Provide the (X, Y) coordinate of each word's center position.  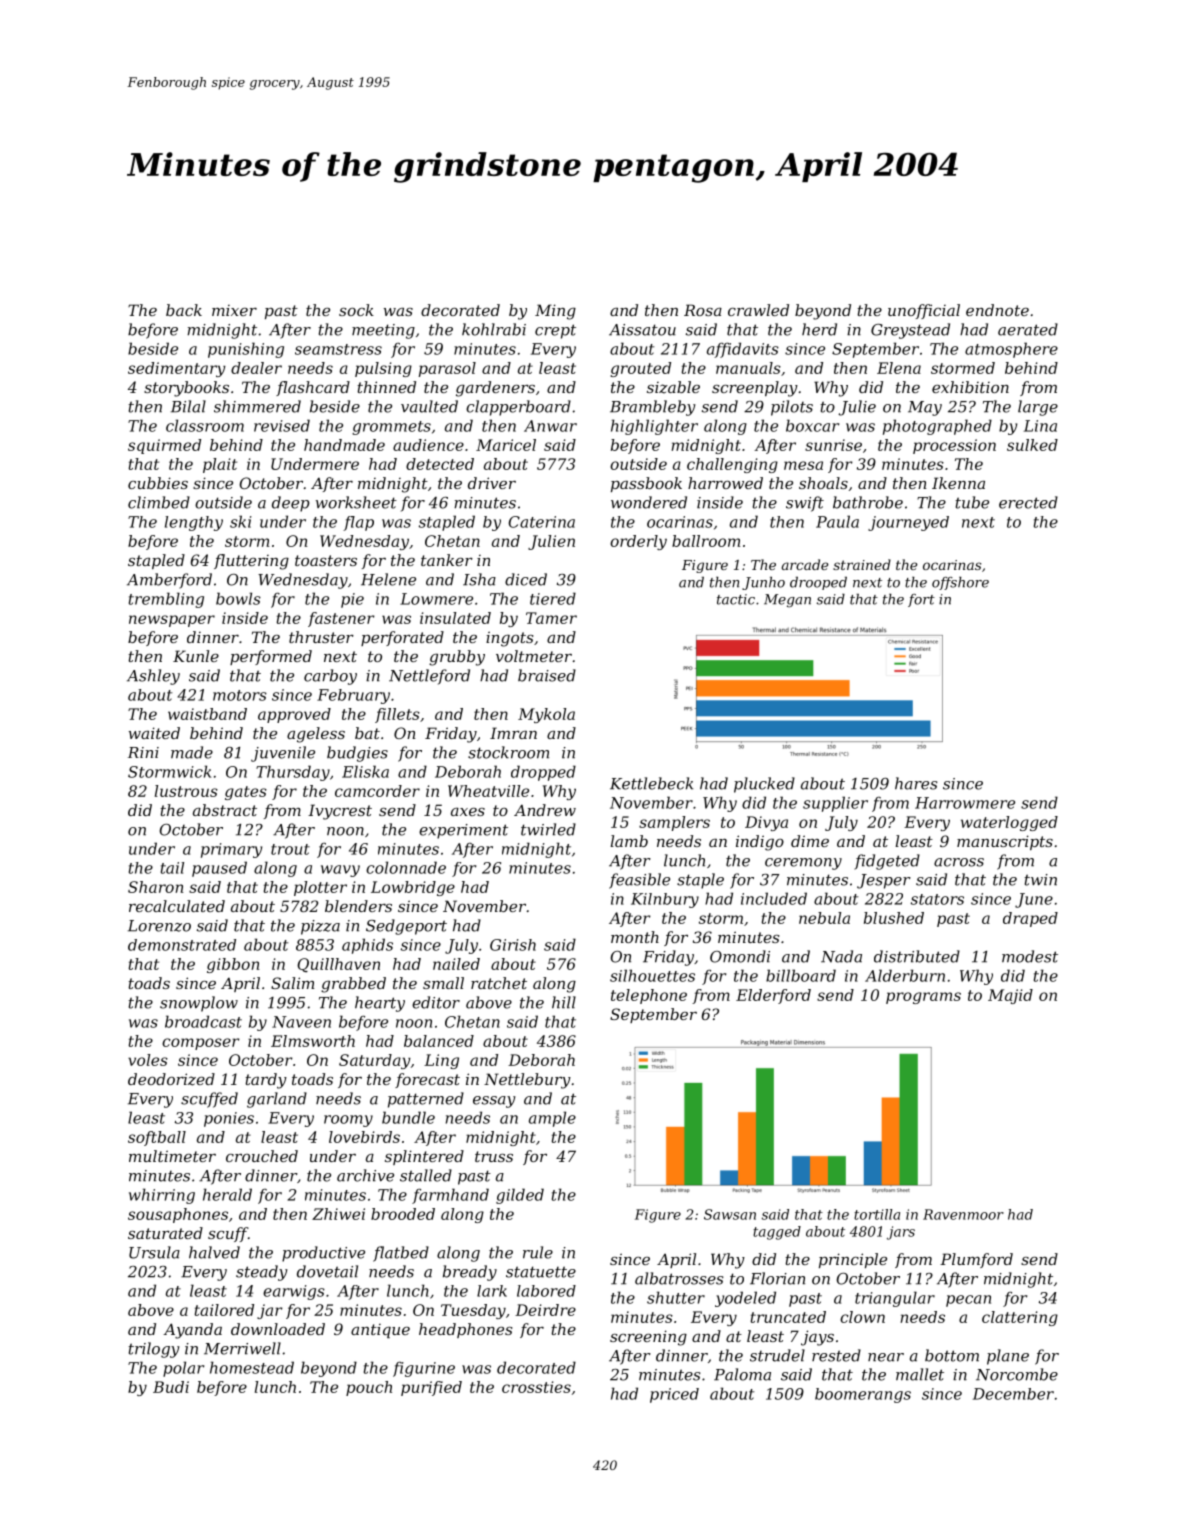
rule (538, 1252)
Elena (899, 368)
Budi (171, 1387)
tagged (777, 1233)
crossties (536, 1387)
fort (921, 600)
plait (220, 465)
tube (972, 502)
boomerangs (863, 1395)
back (184, 310)
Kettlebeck (651, 783)
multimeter (172, 1156)
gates (246, 793)
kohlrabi (494, 329)
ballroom (706, 541)
